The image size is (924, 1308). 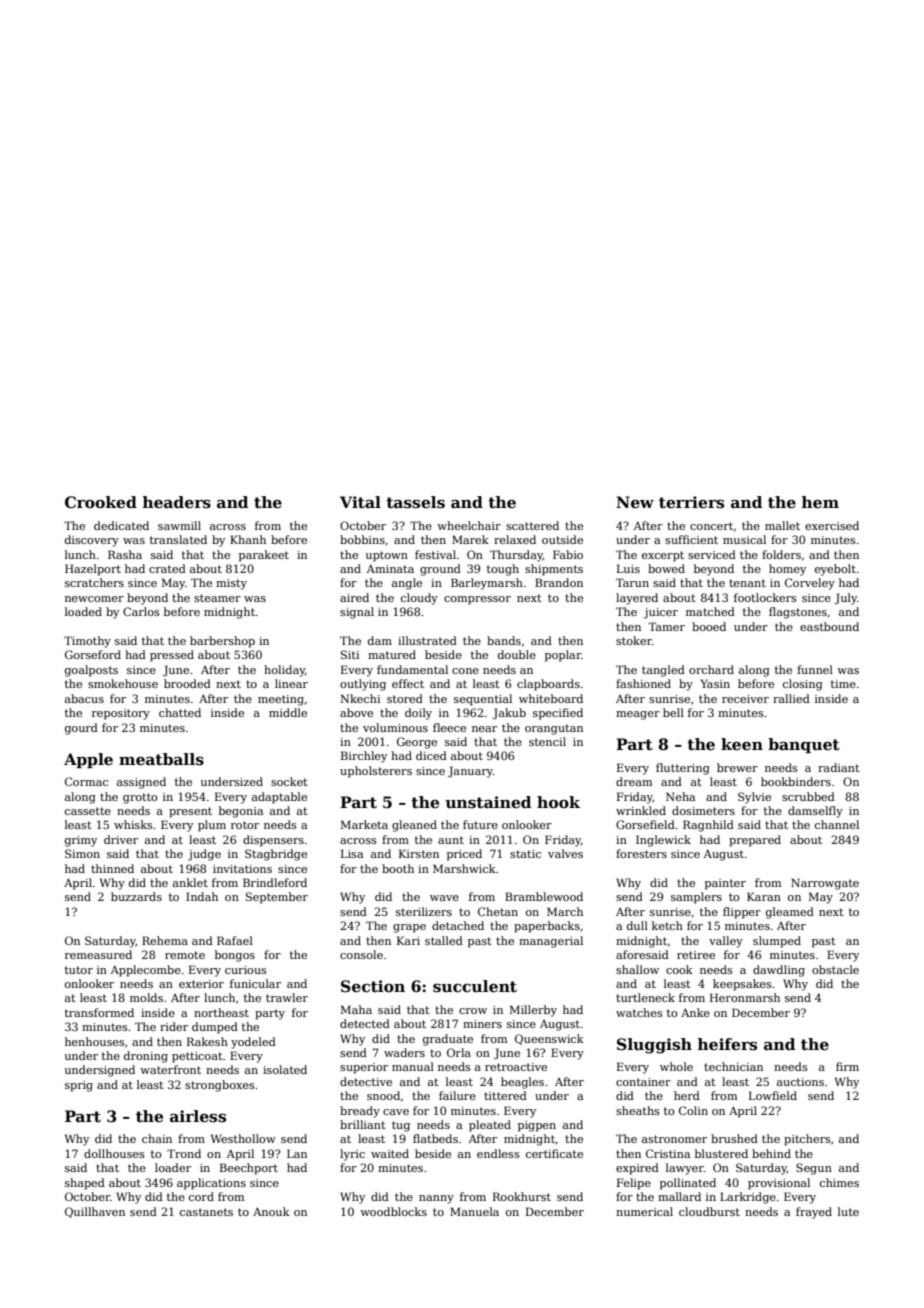 What do you see at coordinates (832, 525) in the page?
I see `exercised` at bounding box center [832, 525].
